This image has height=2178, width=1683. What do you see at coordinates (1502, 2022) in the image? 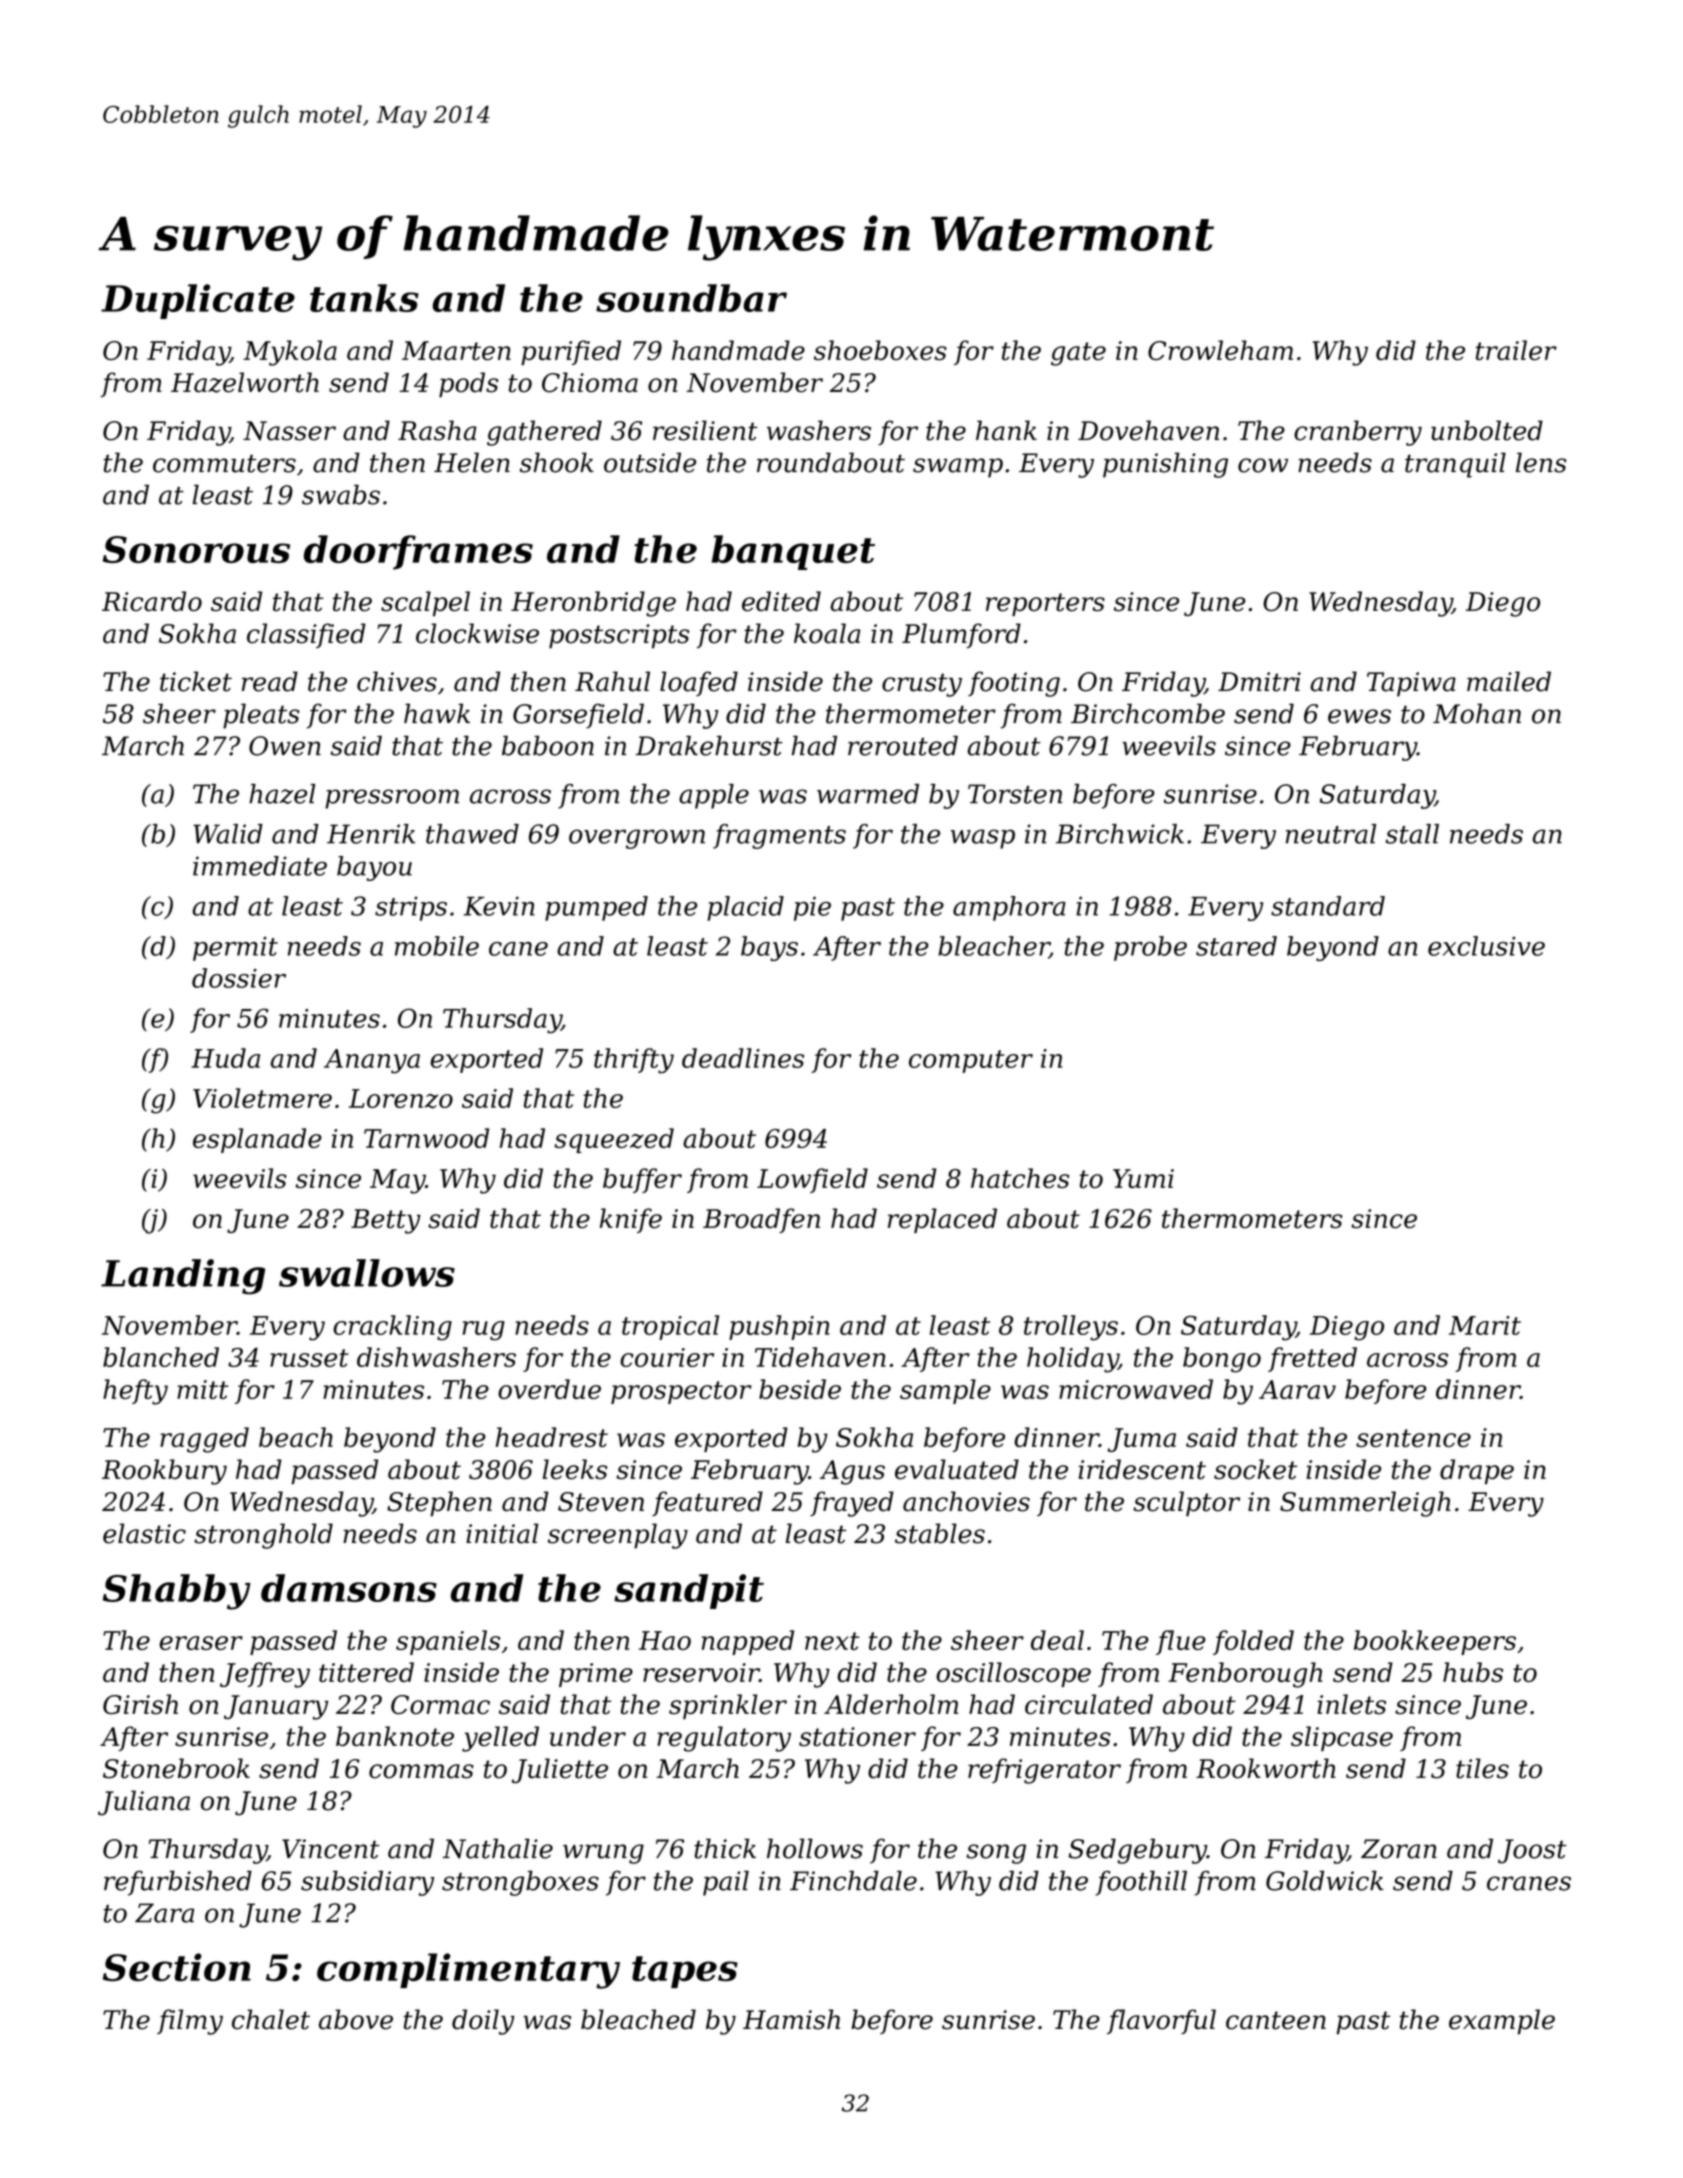
I see `example` at bounding box center [1502, 2022].
